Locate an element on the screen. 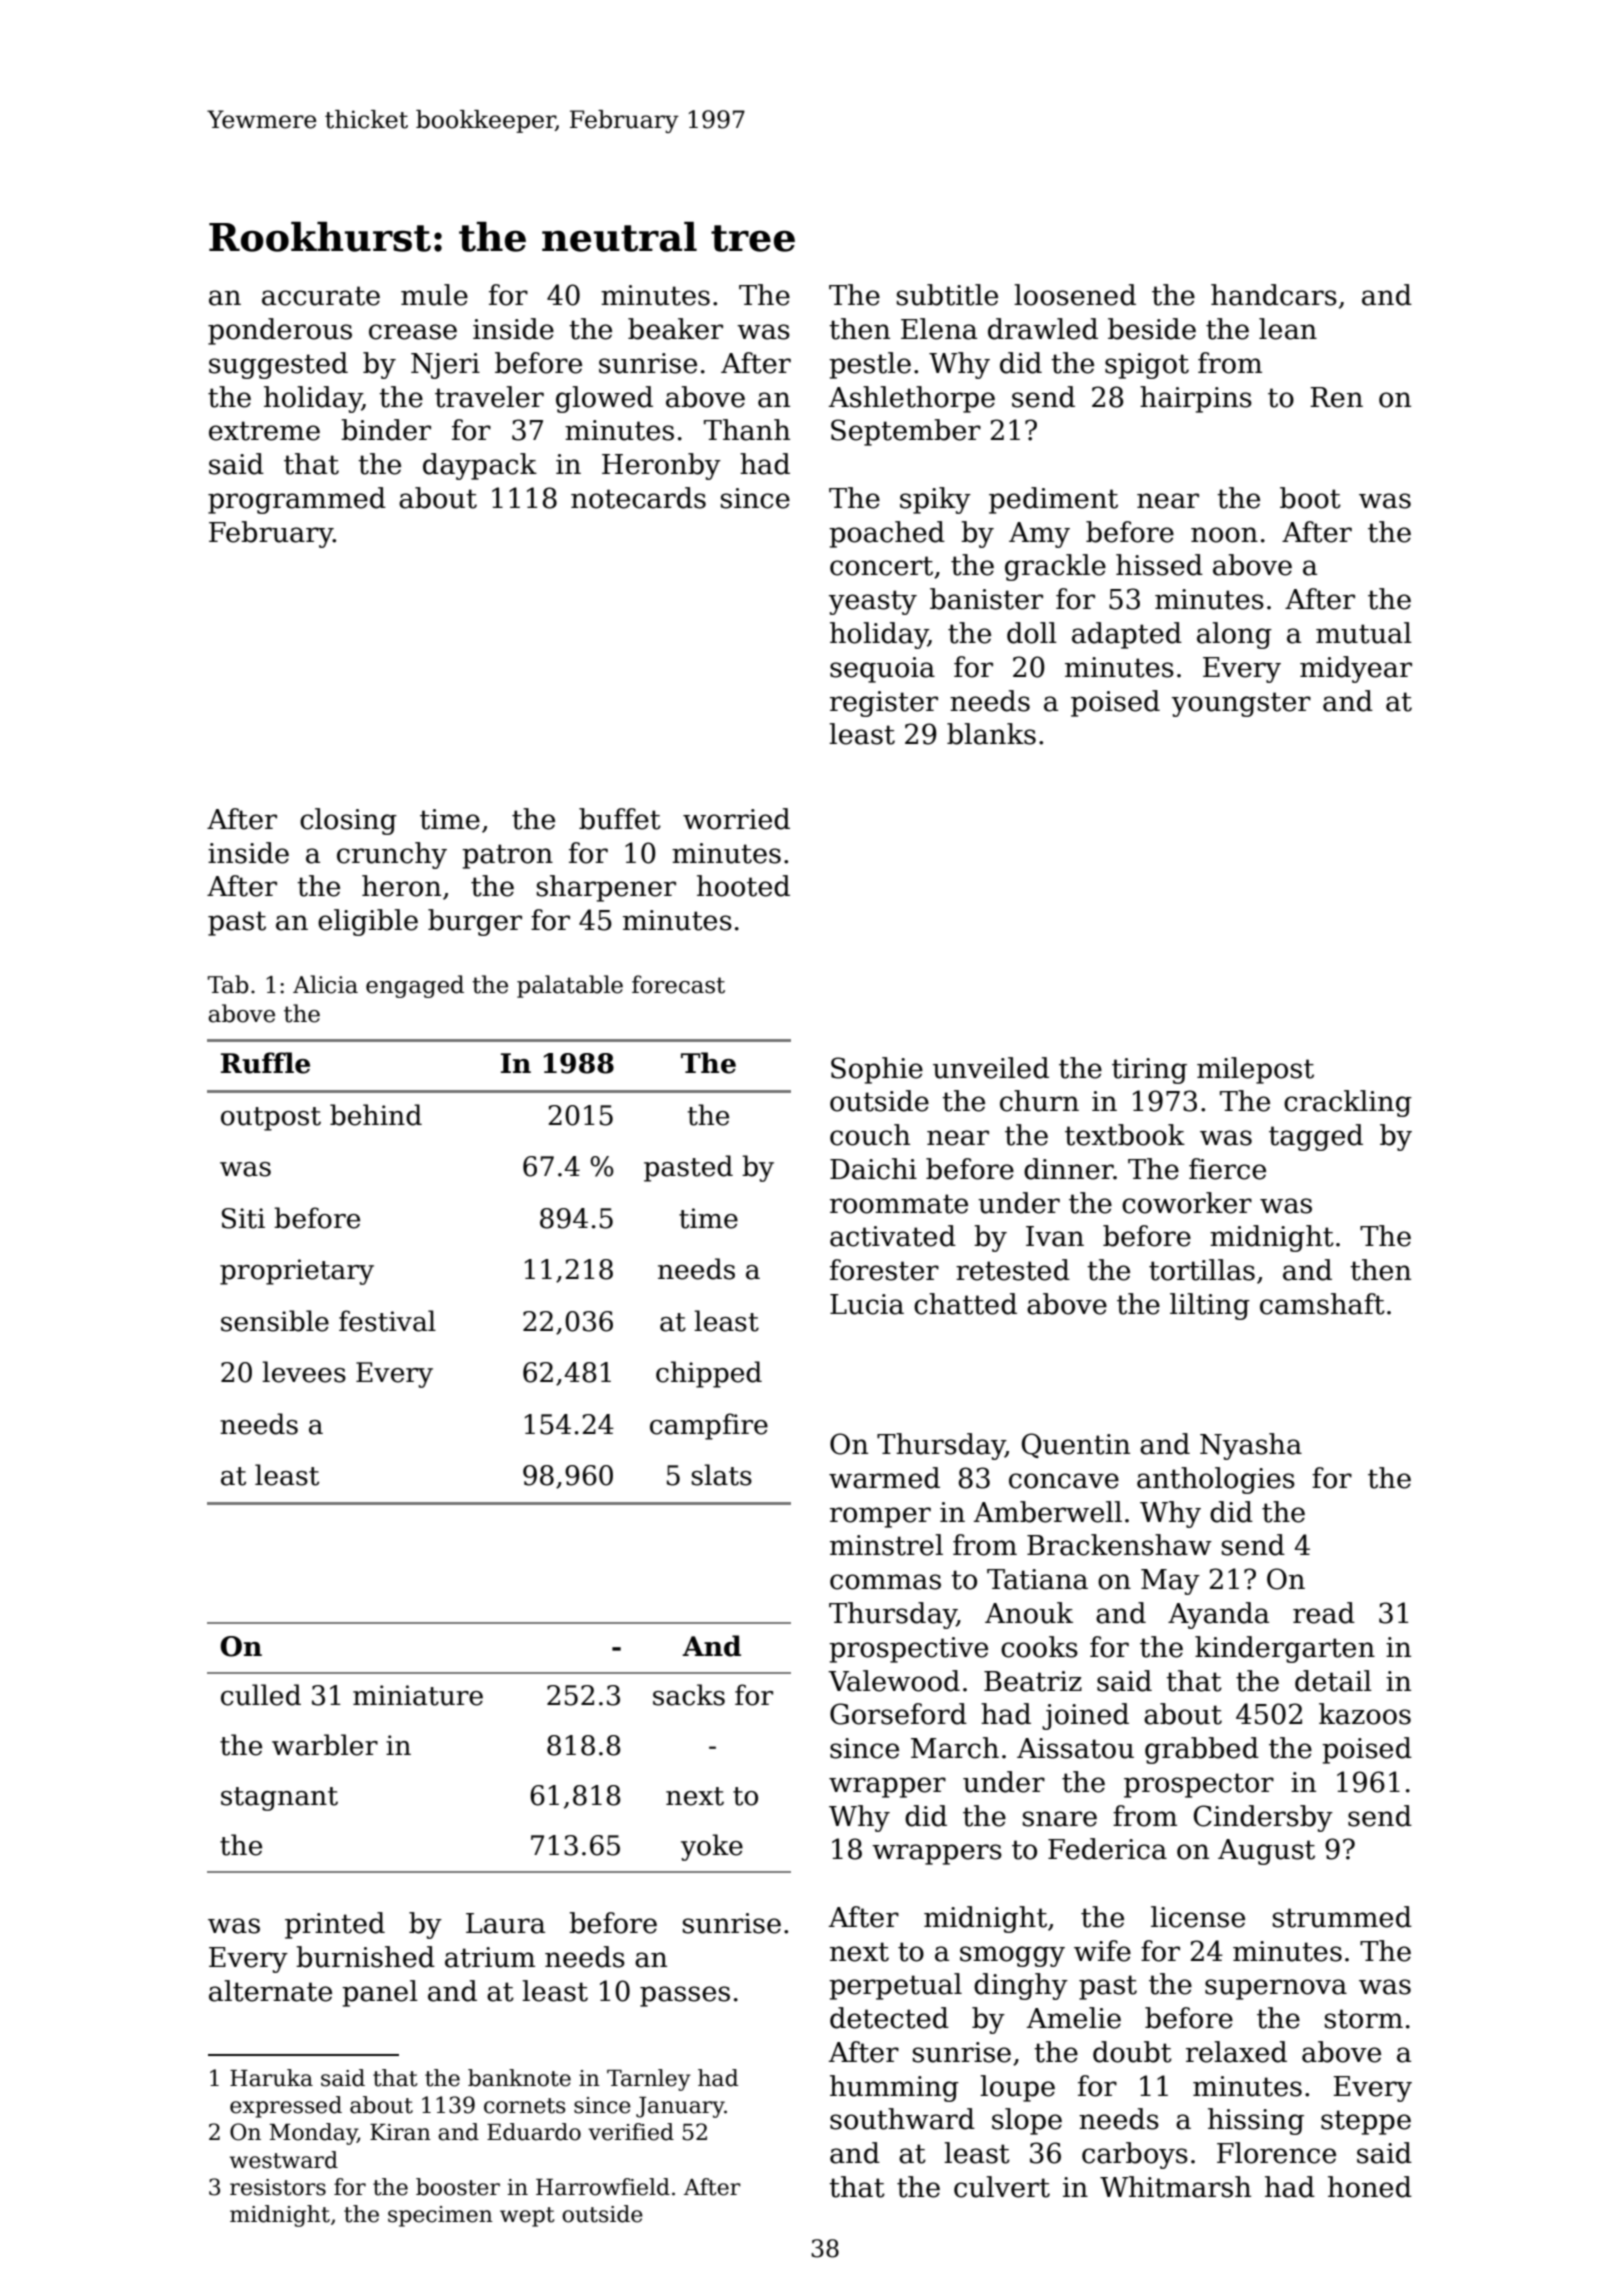  cornets is located at coordinates (525, 2106).
